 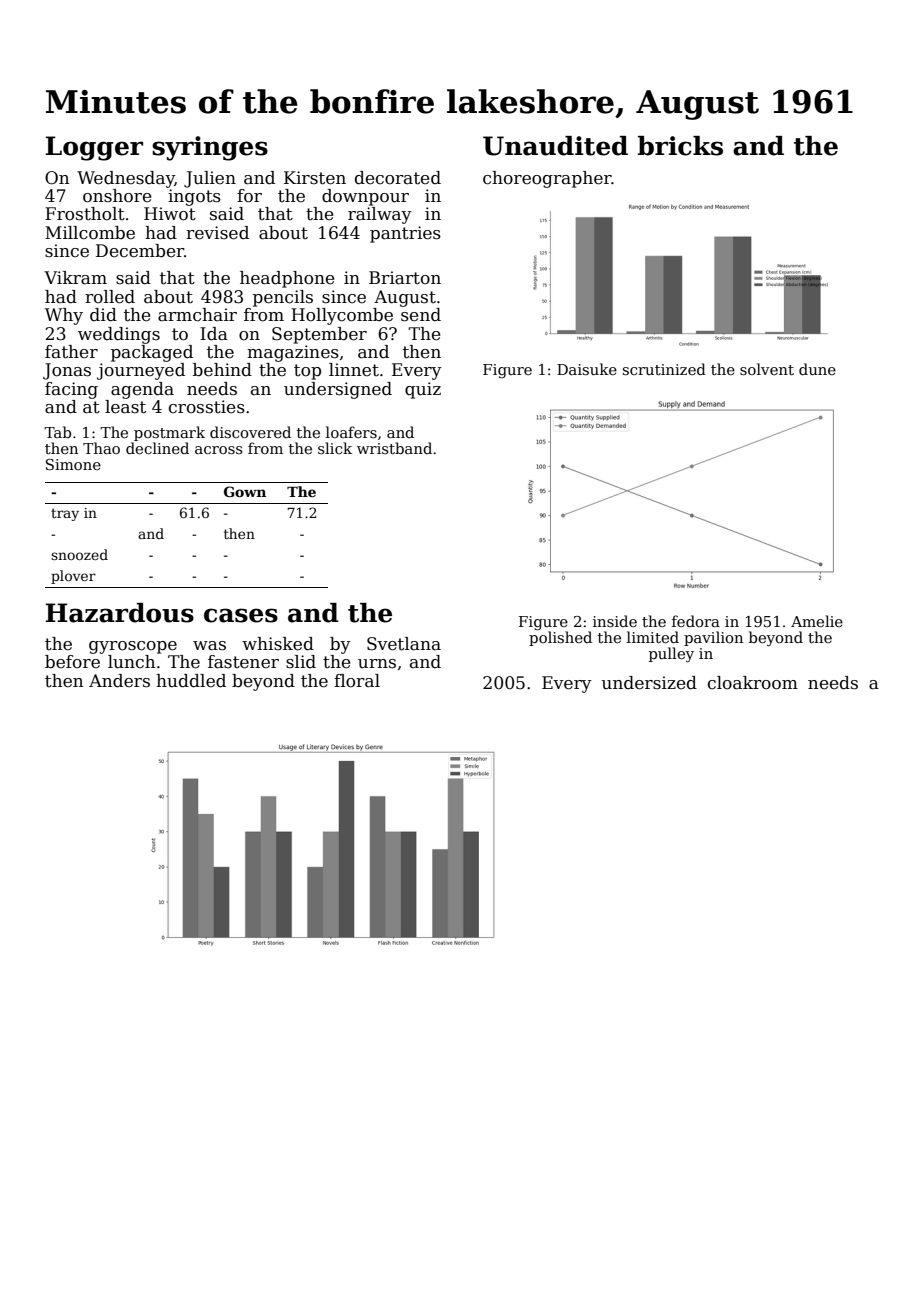 I want to click on Why, so click(x=64, y=316).
